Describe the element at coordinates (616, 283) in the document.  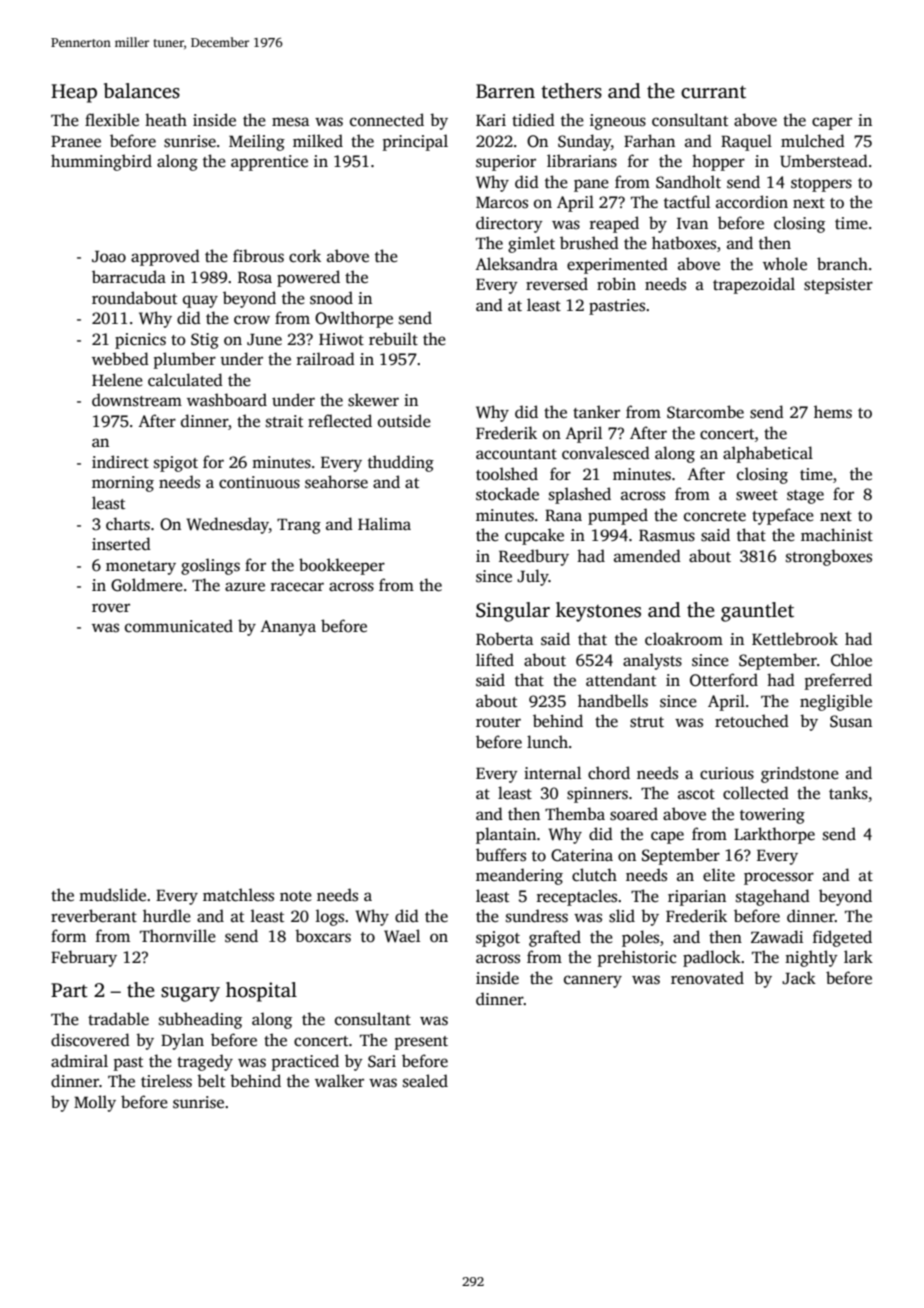
I see `robin` at that location.
